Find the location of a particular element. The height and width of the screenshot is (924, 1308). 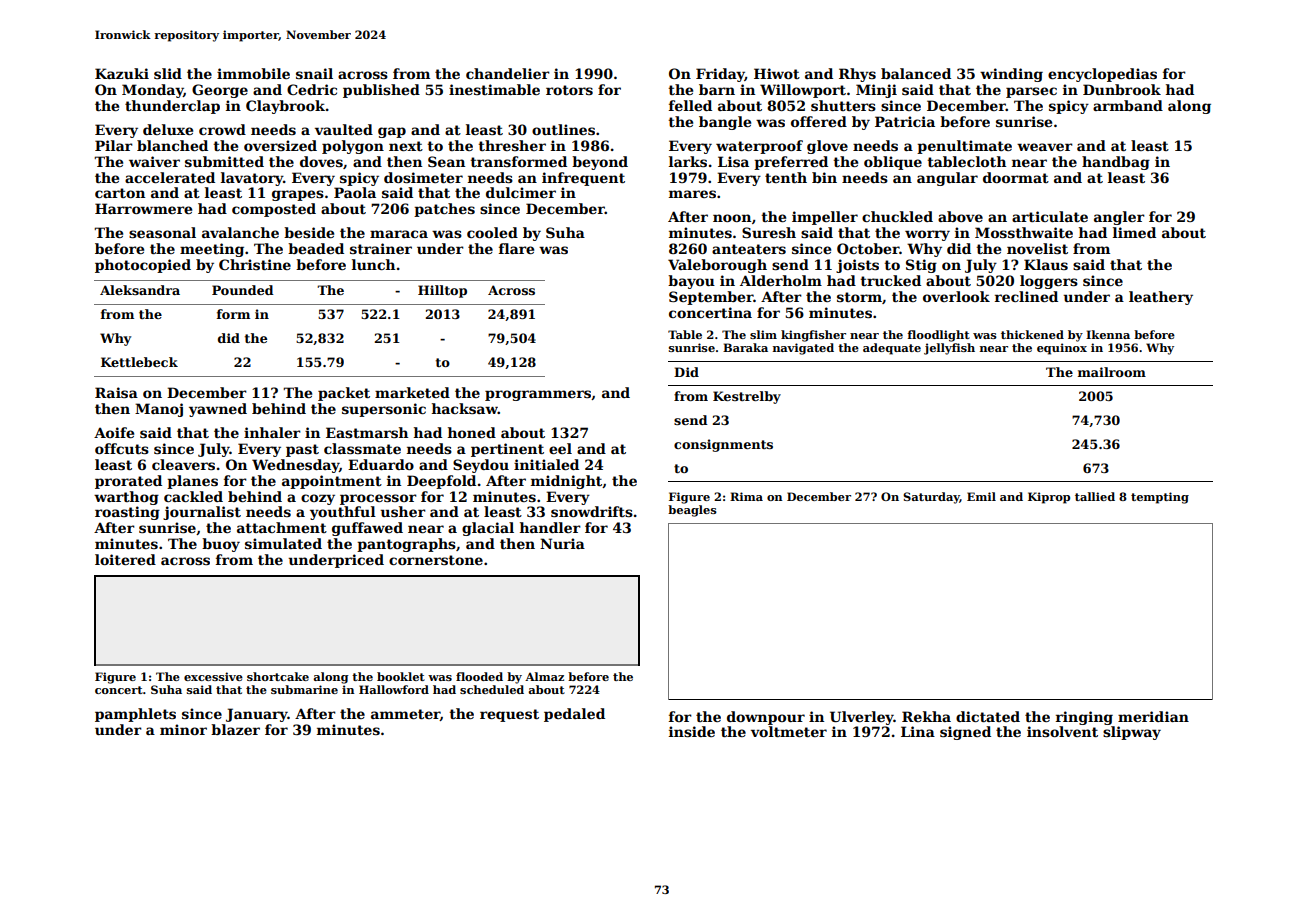

vaulted is located at coordinates (344, 129).
